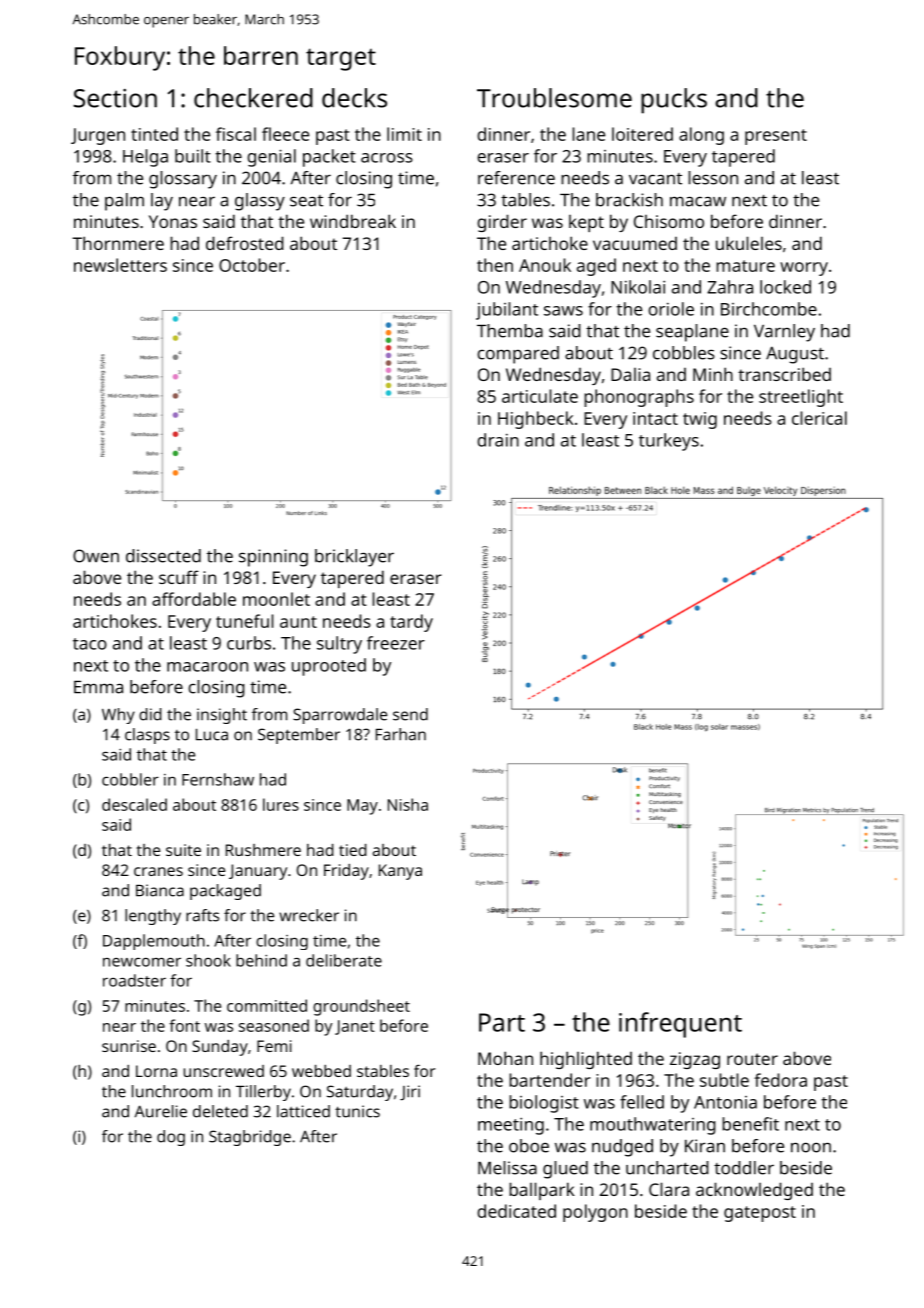 Image resolution: width=924 pixels, height=1308 pixels. What do you see at coordinates (156, 1071) in the screenshot?
I see `Lorna` at bounding box center [156, 1071].
